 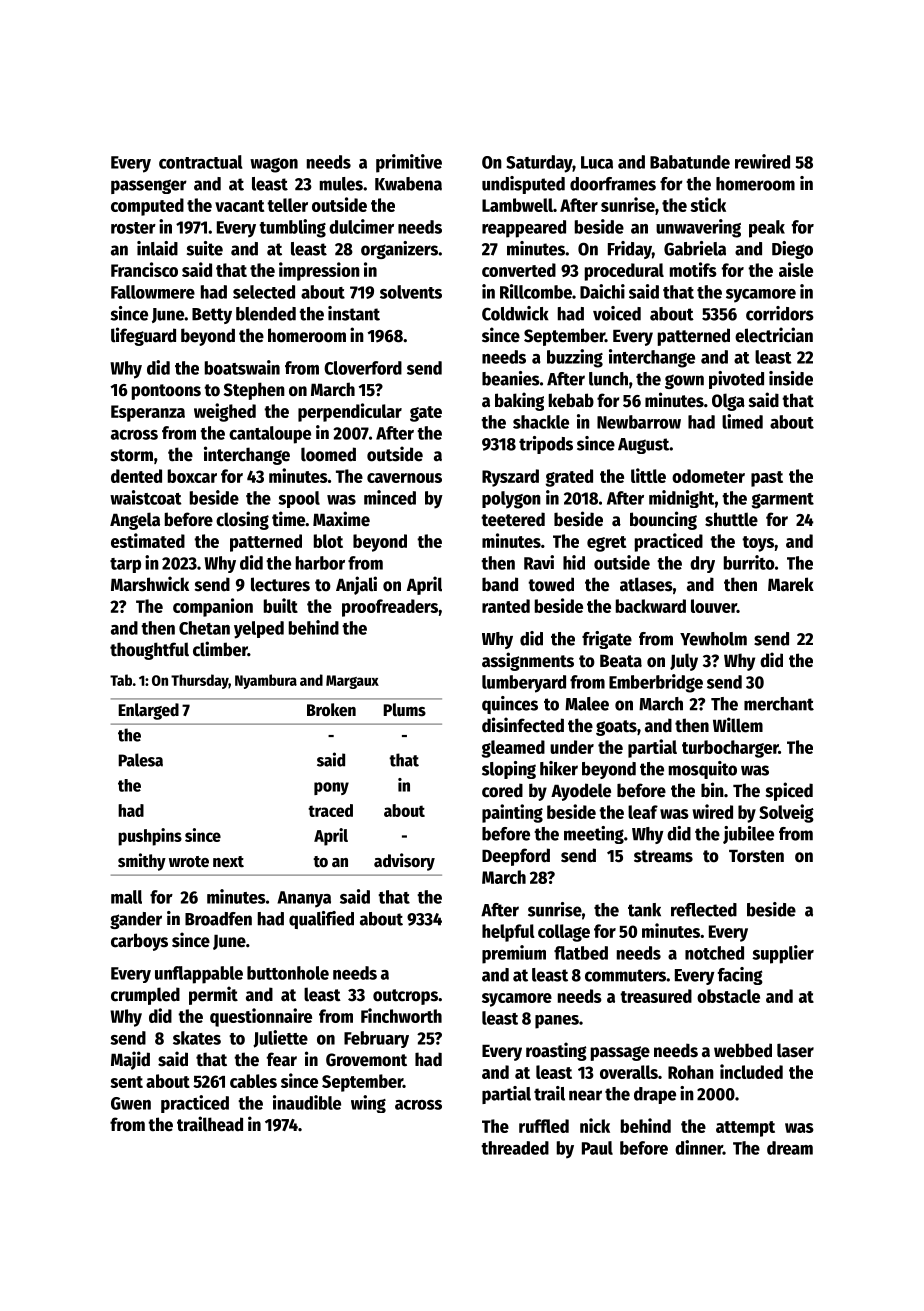 What do you see at coordinates (528, 661) in the screenshot?
I see `assignments` at bounding box center [528, 661].
